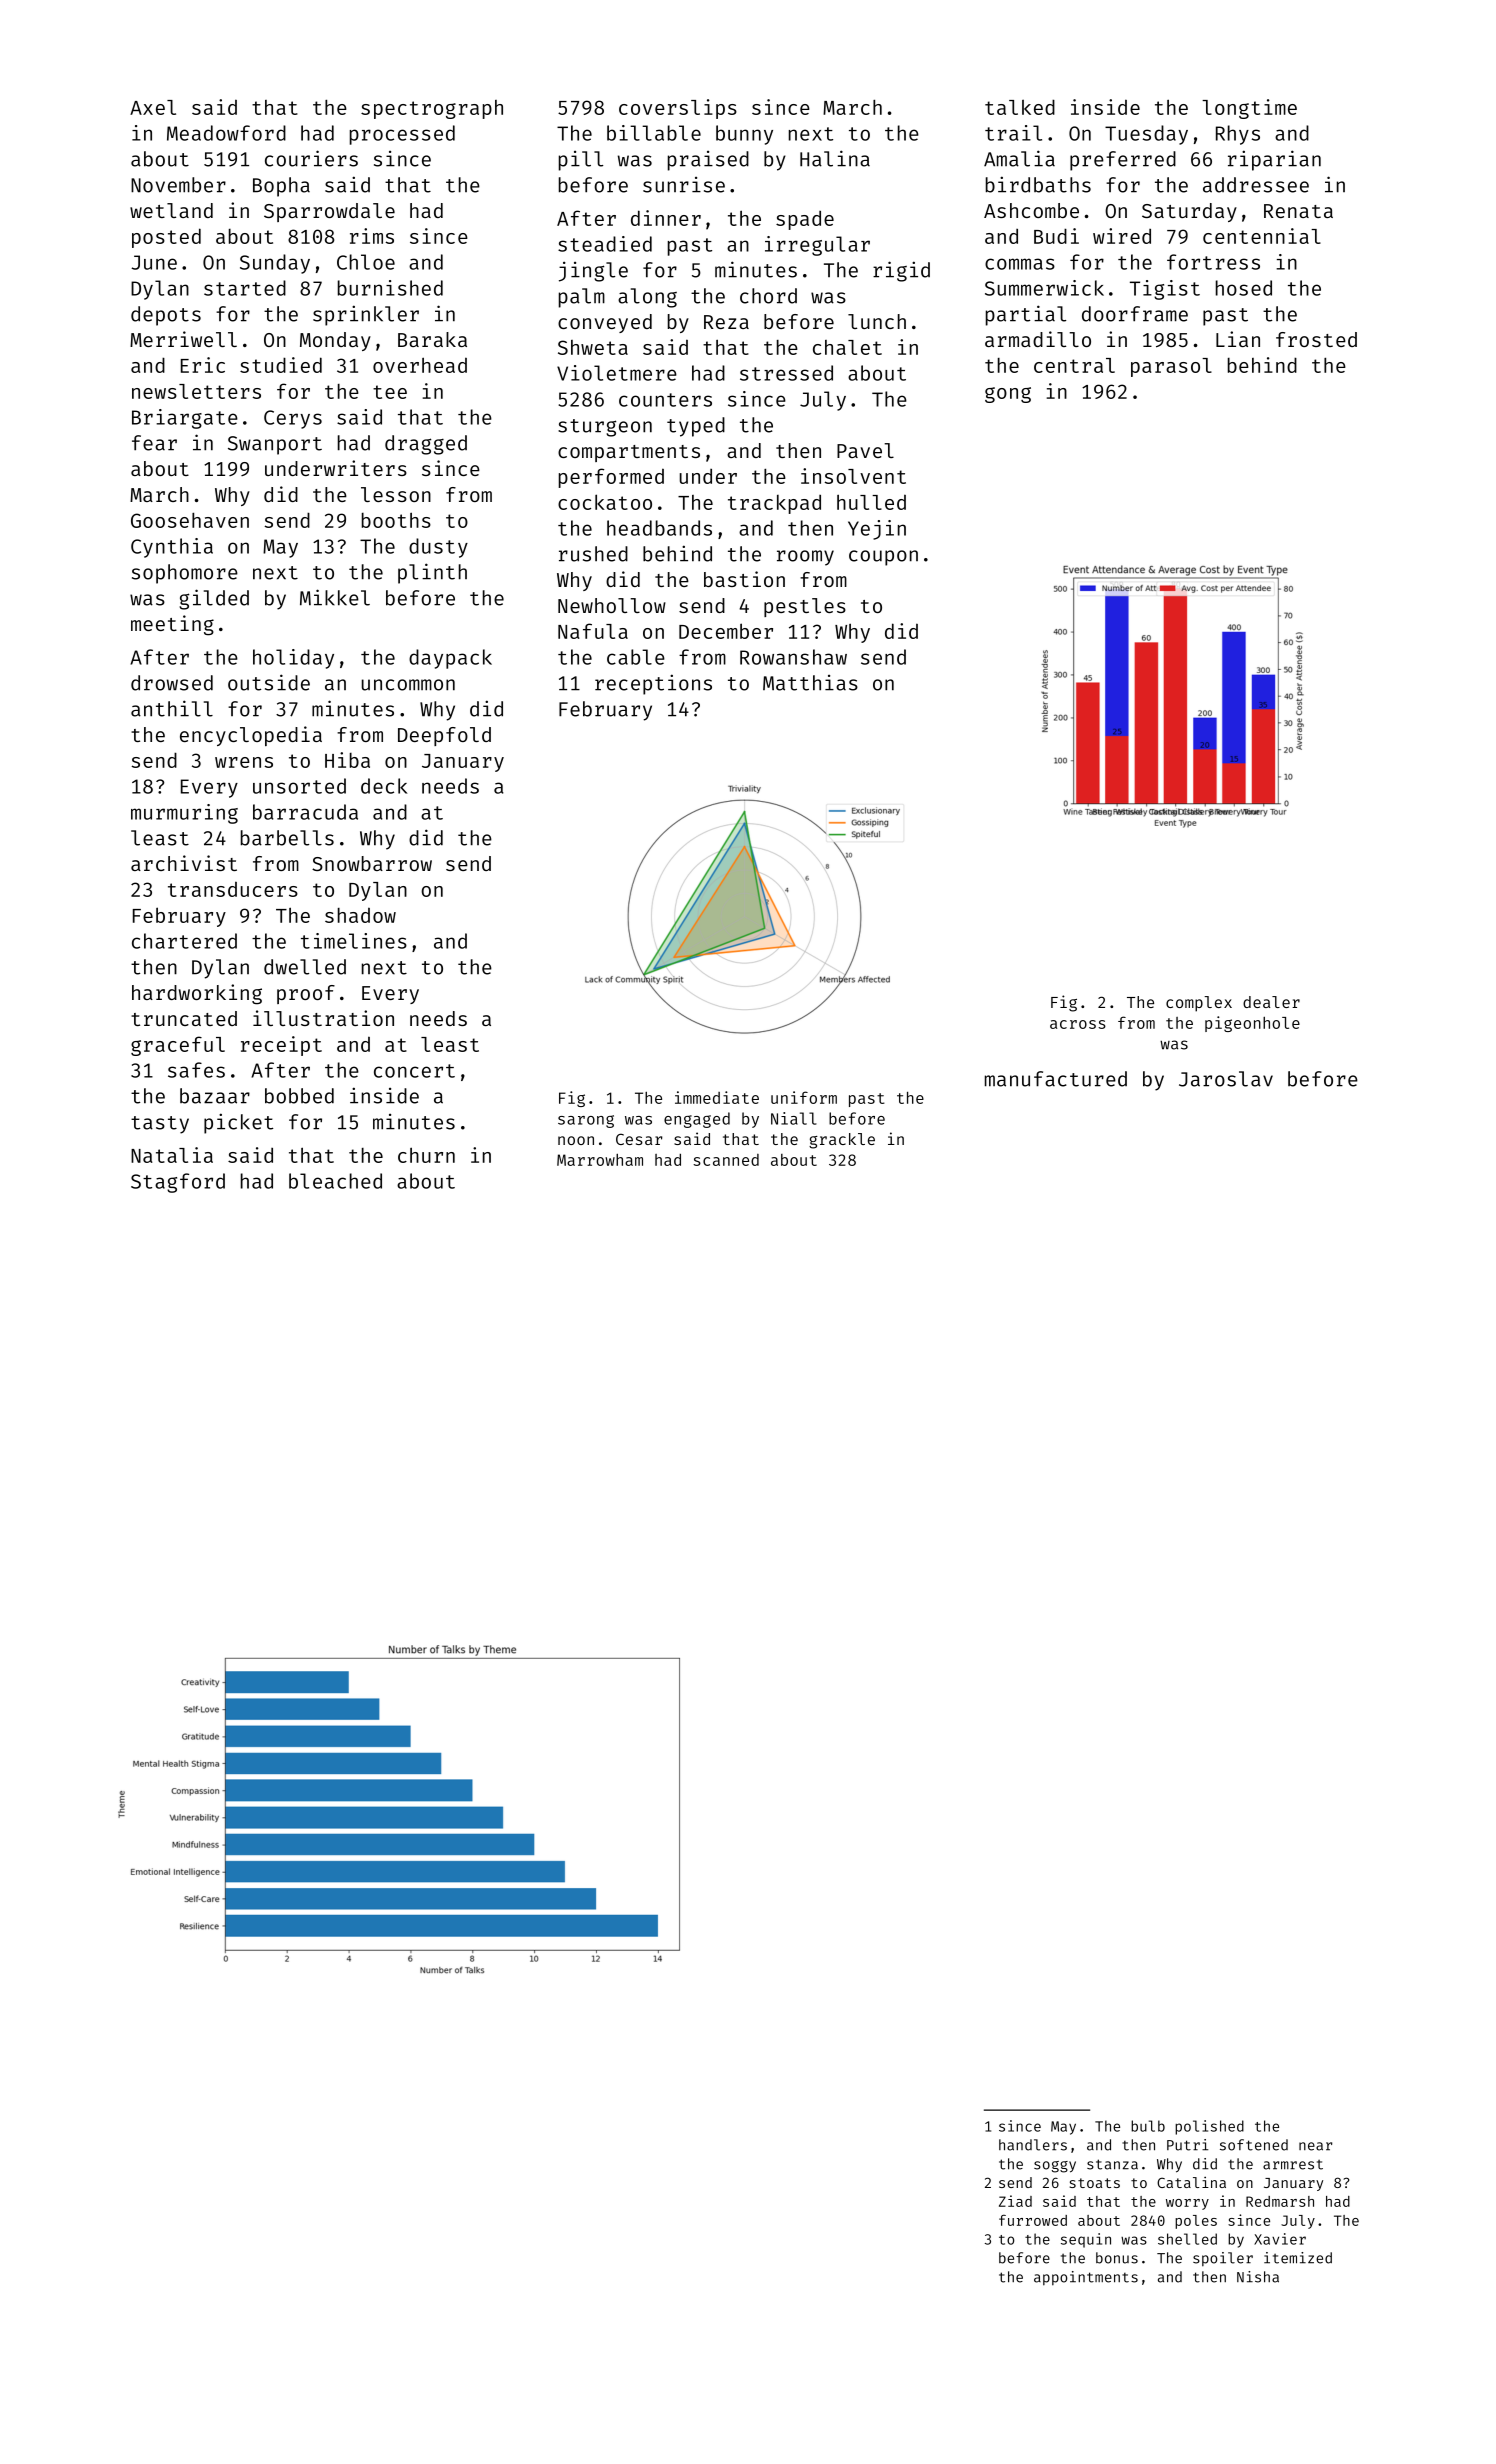  What do you see at coordinates (1117, 2258) in the image?
I see `bonus` at bounding box center [1117, 2258].
